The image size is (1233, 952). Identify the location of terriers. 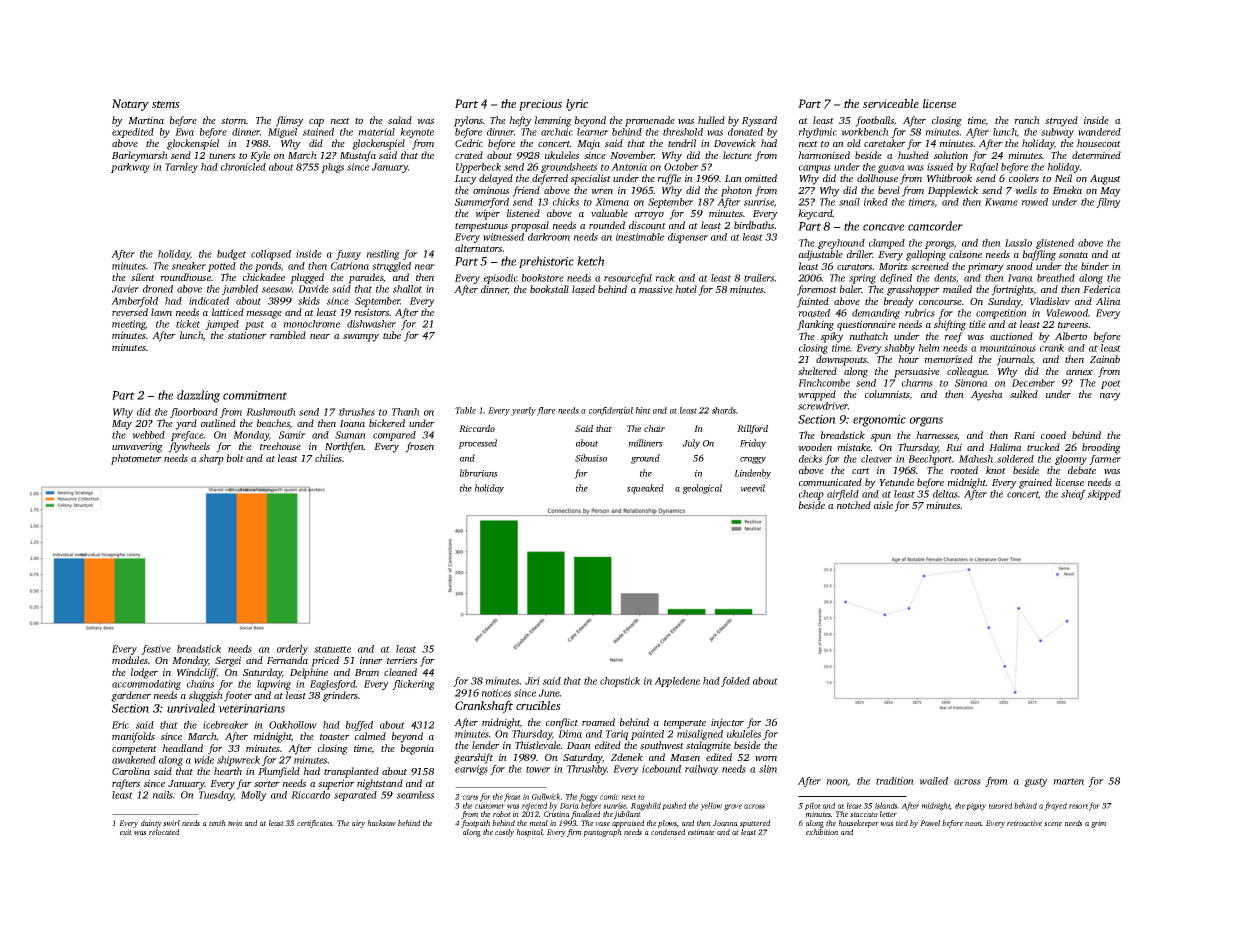
(402, 660).
